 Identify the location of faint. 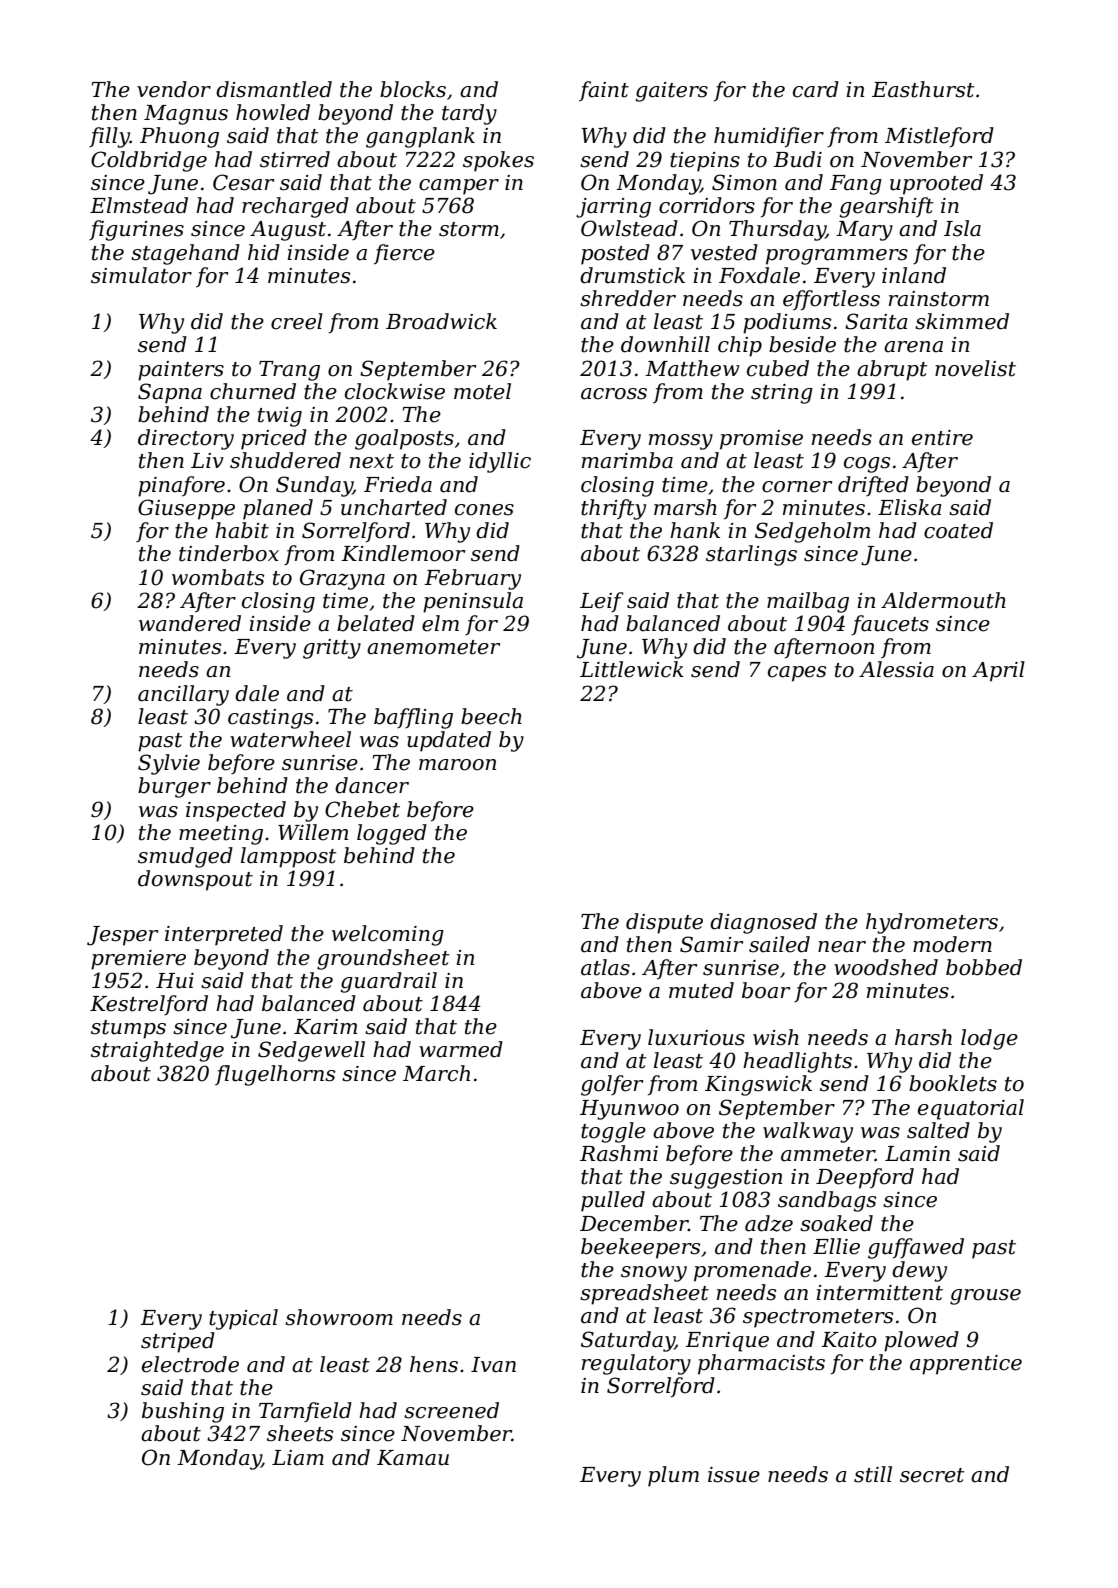
(604, 91).
